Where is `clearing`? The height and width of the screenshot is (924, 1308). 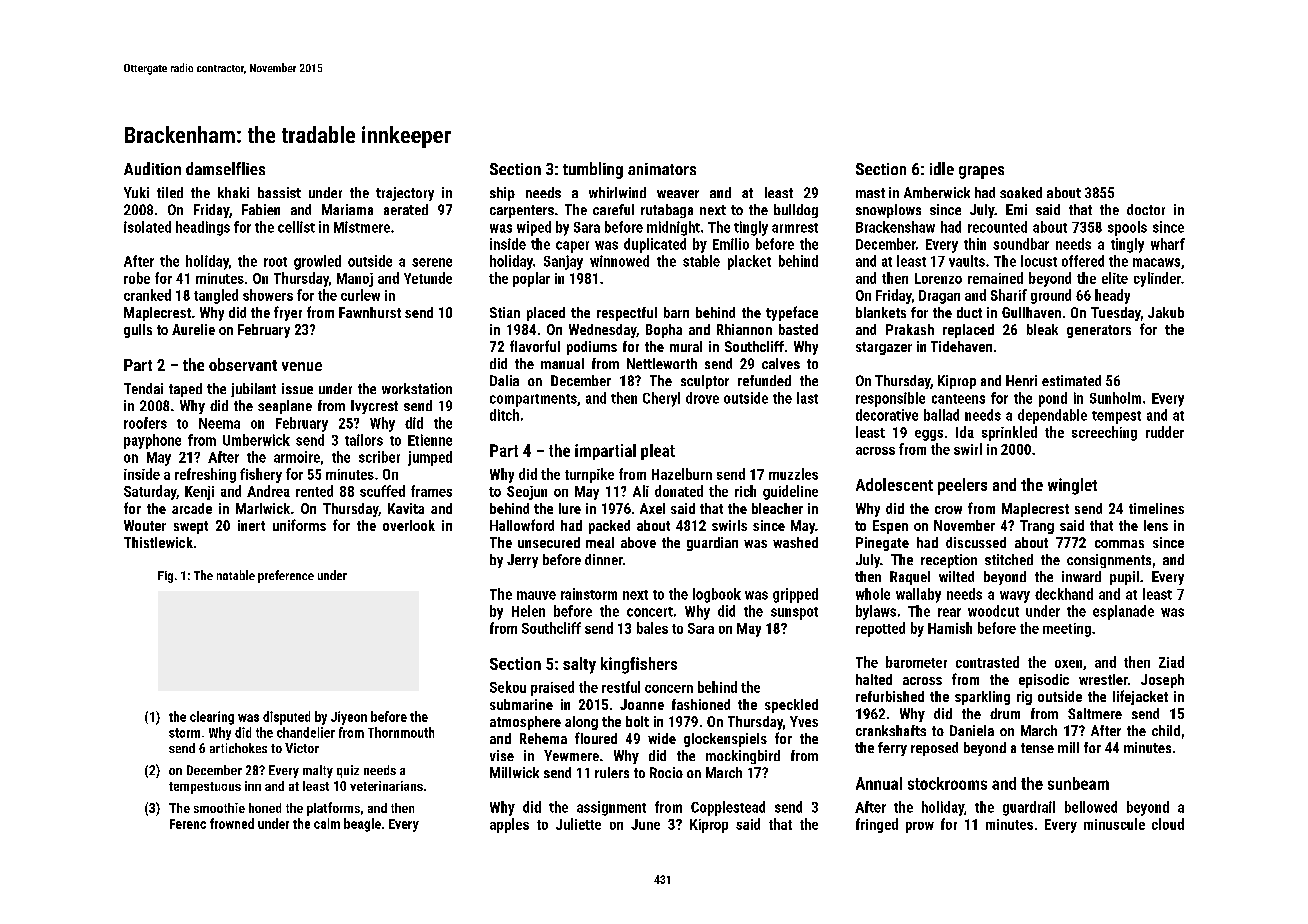
clearing is located at coordinates (212, 718).
